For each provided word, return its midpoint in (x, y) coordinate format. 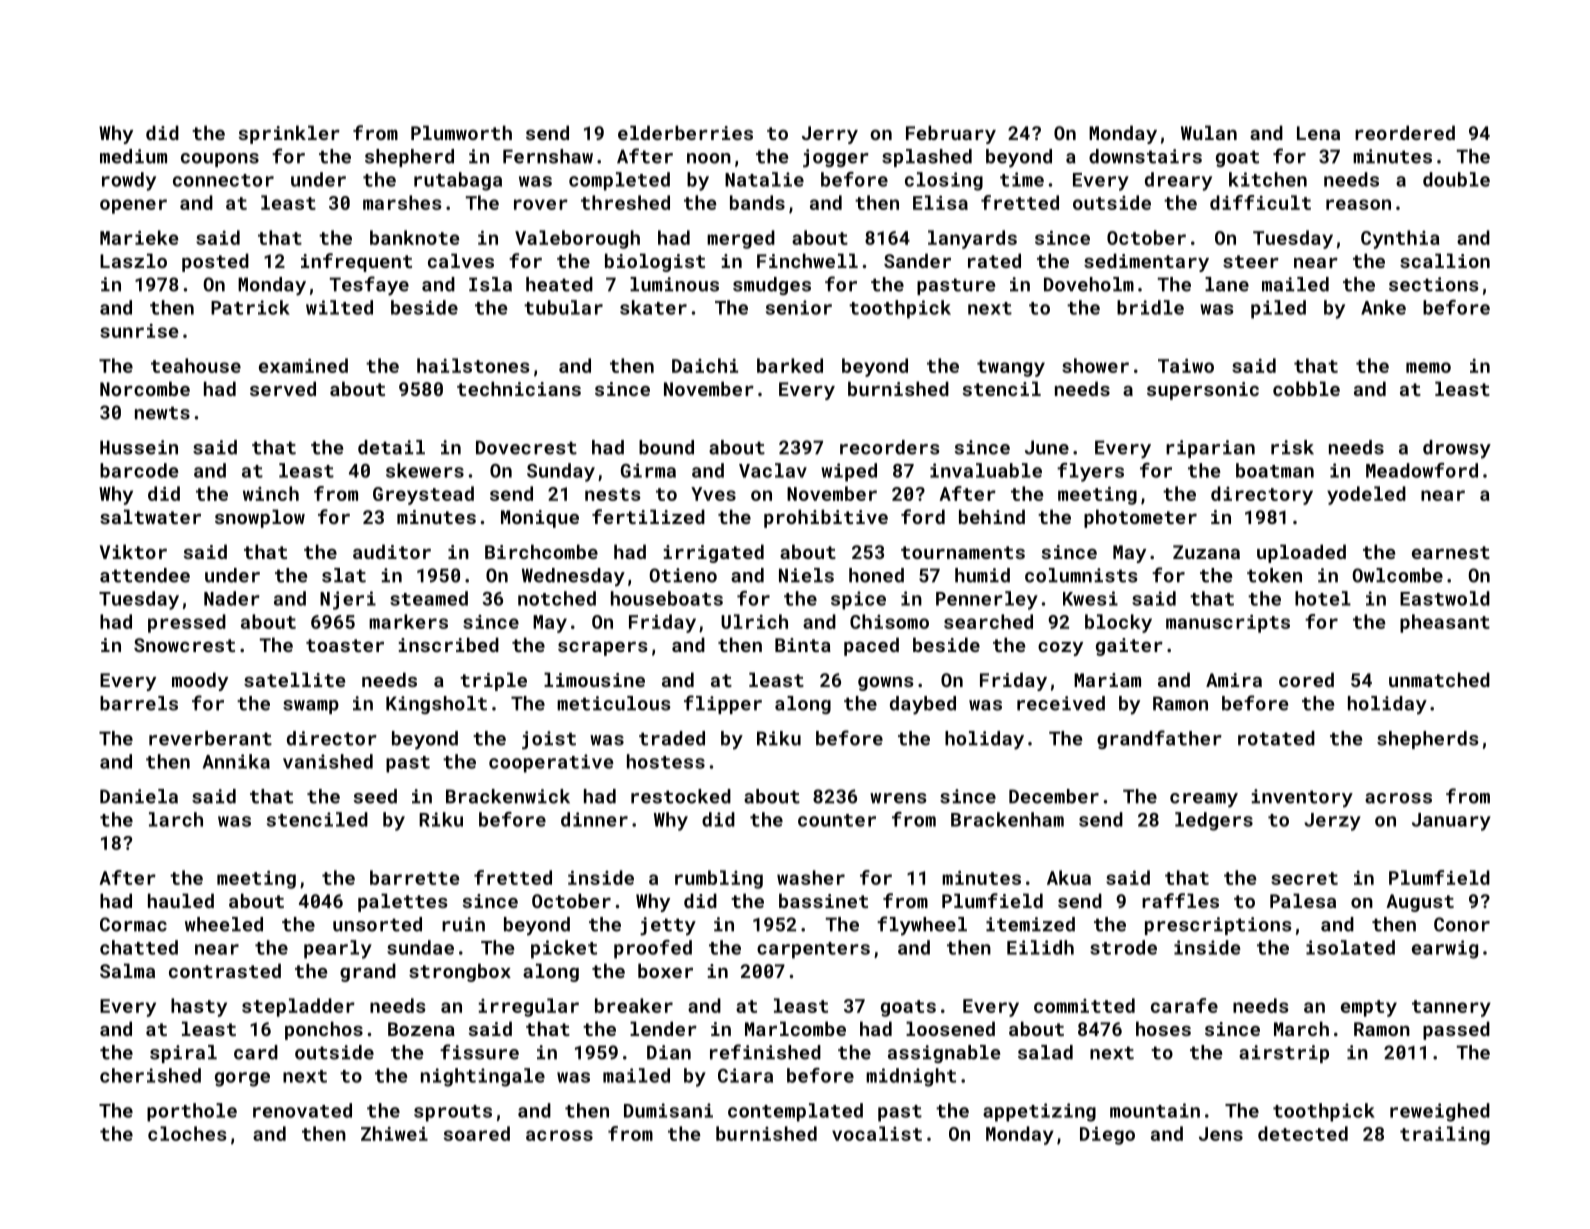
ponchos (324, 1030)
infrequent (356, 262)
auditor (392, 551)
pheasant (1445, 623)
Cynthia (1400, 239)
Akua (1069, 877)
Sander (917, 260)
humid (982, 575)
